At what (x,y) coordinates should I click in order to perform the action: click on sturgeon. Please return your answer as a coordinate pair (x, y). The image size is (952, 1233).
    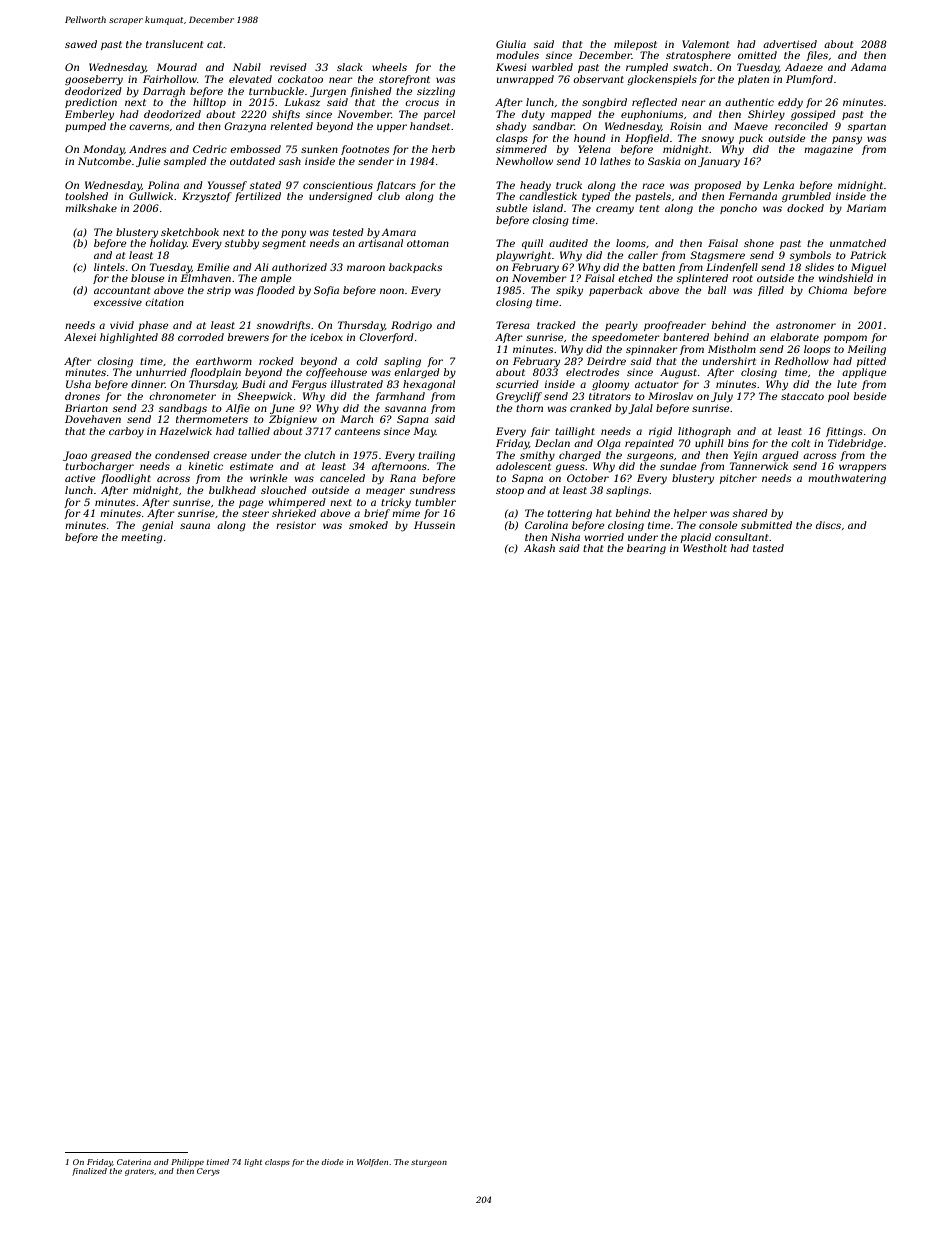
    Looking at the image, I should click on (429, 1163).
